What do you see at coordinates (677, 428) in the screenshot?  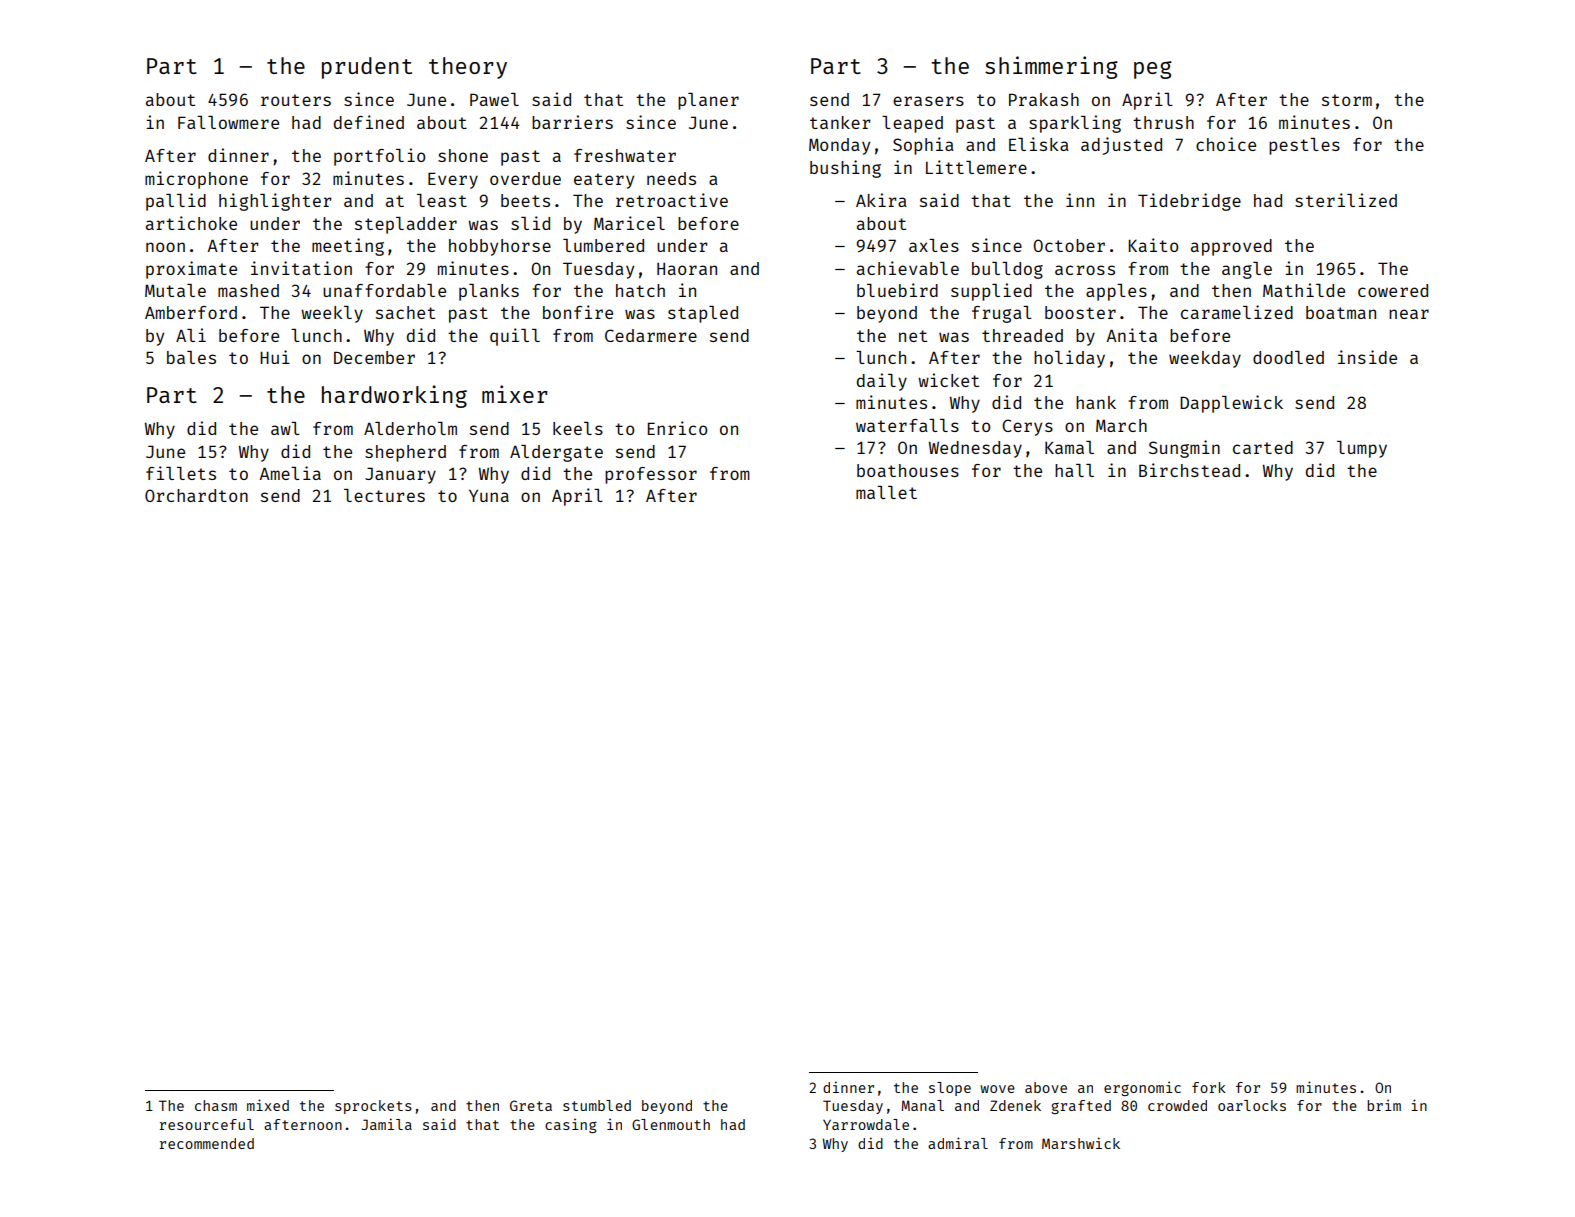 I see `Enrico` at bounding box center [677, 428].
